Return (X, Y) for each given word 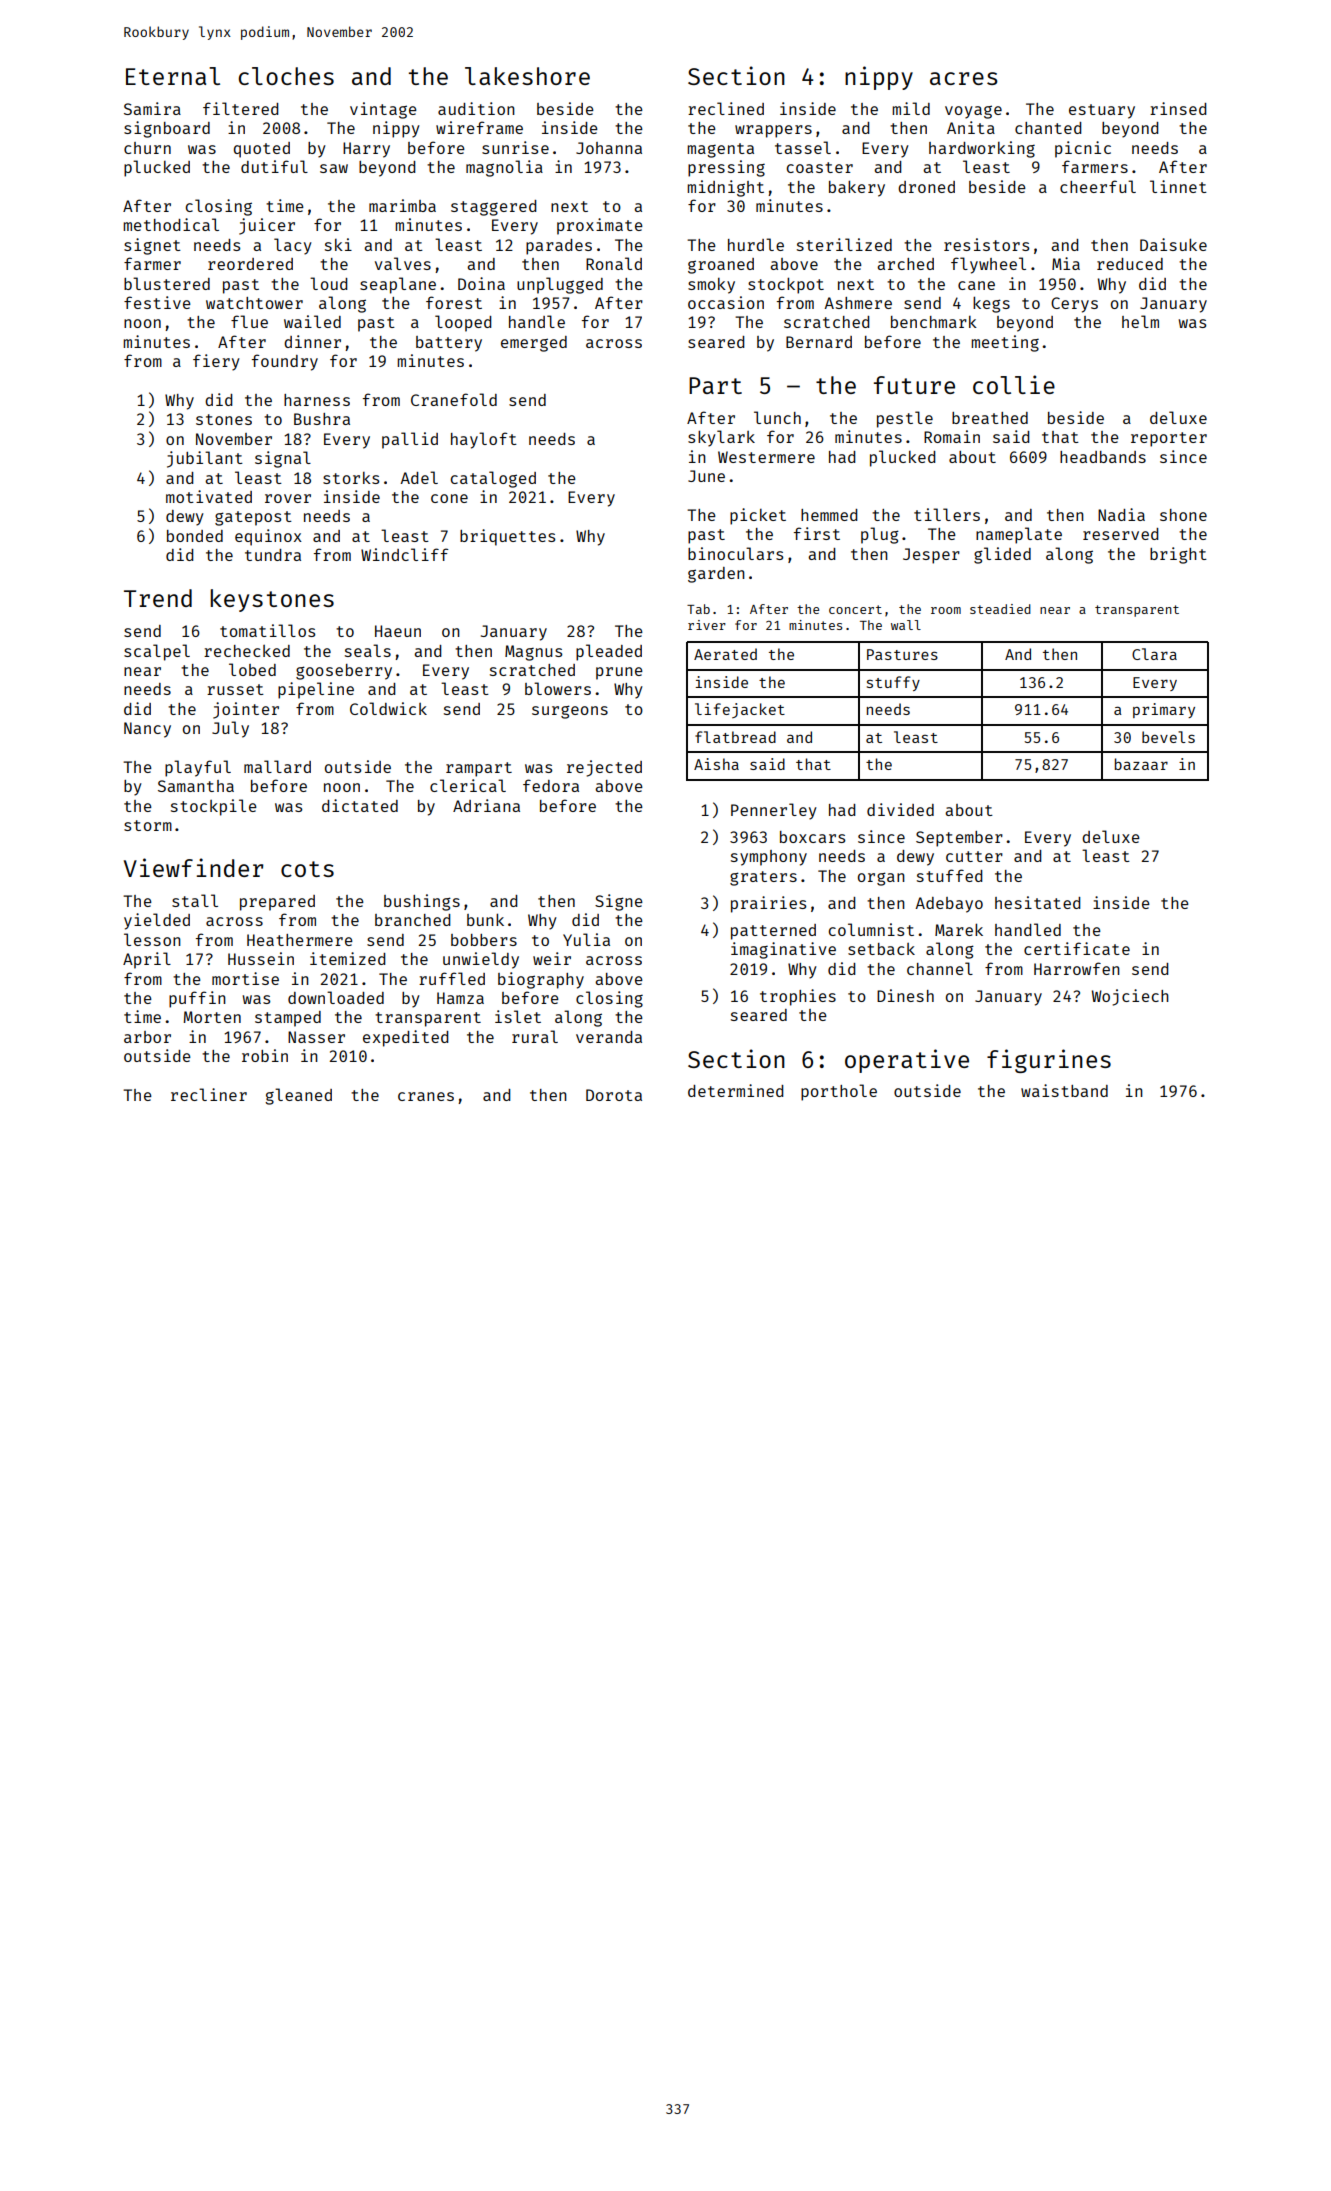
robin (265, 1055)
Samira (152, 108)
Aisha (716, 764)
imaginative (783, 950)
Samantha (196, 786)
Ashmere (858, 303)
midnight (725, 188)
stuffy (893, 683)
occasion (726, 302)
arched (905, 264)
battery (449, 344)
